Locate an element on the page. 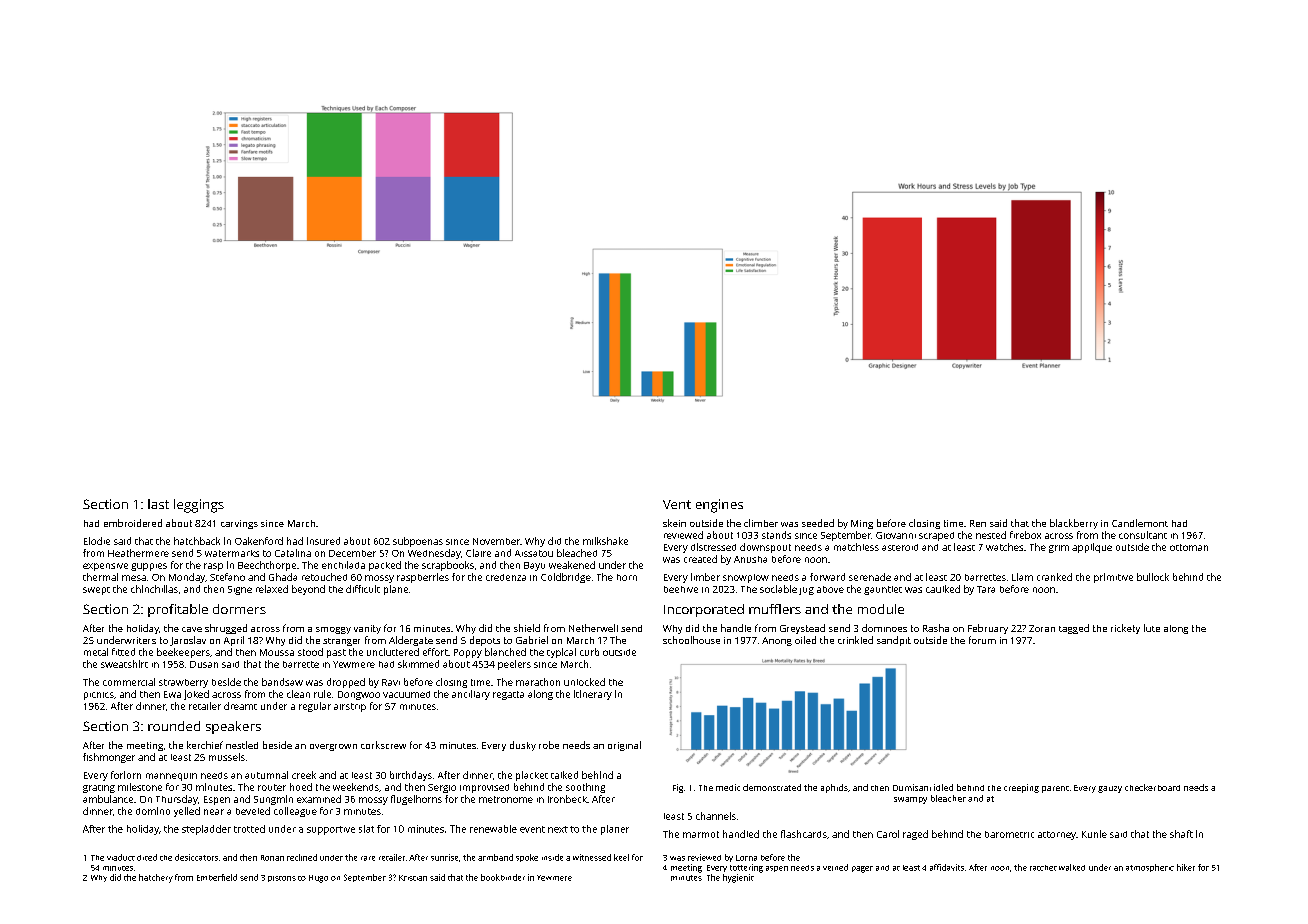  joked is located at coordinates (196, 695).
